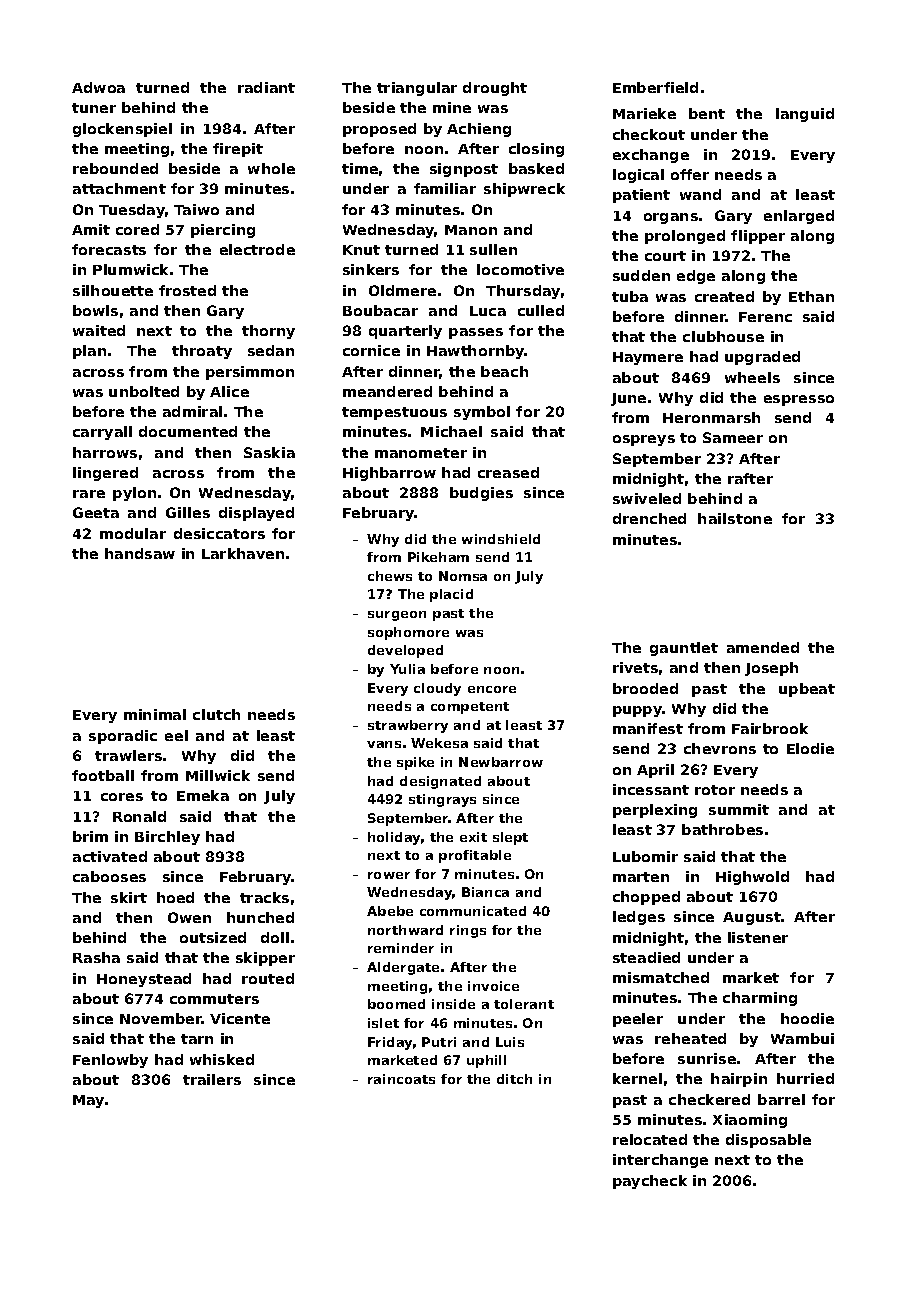  I want to click on rower, so click(389, 875).
